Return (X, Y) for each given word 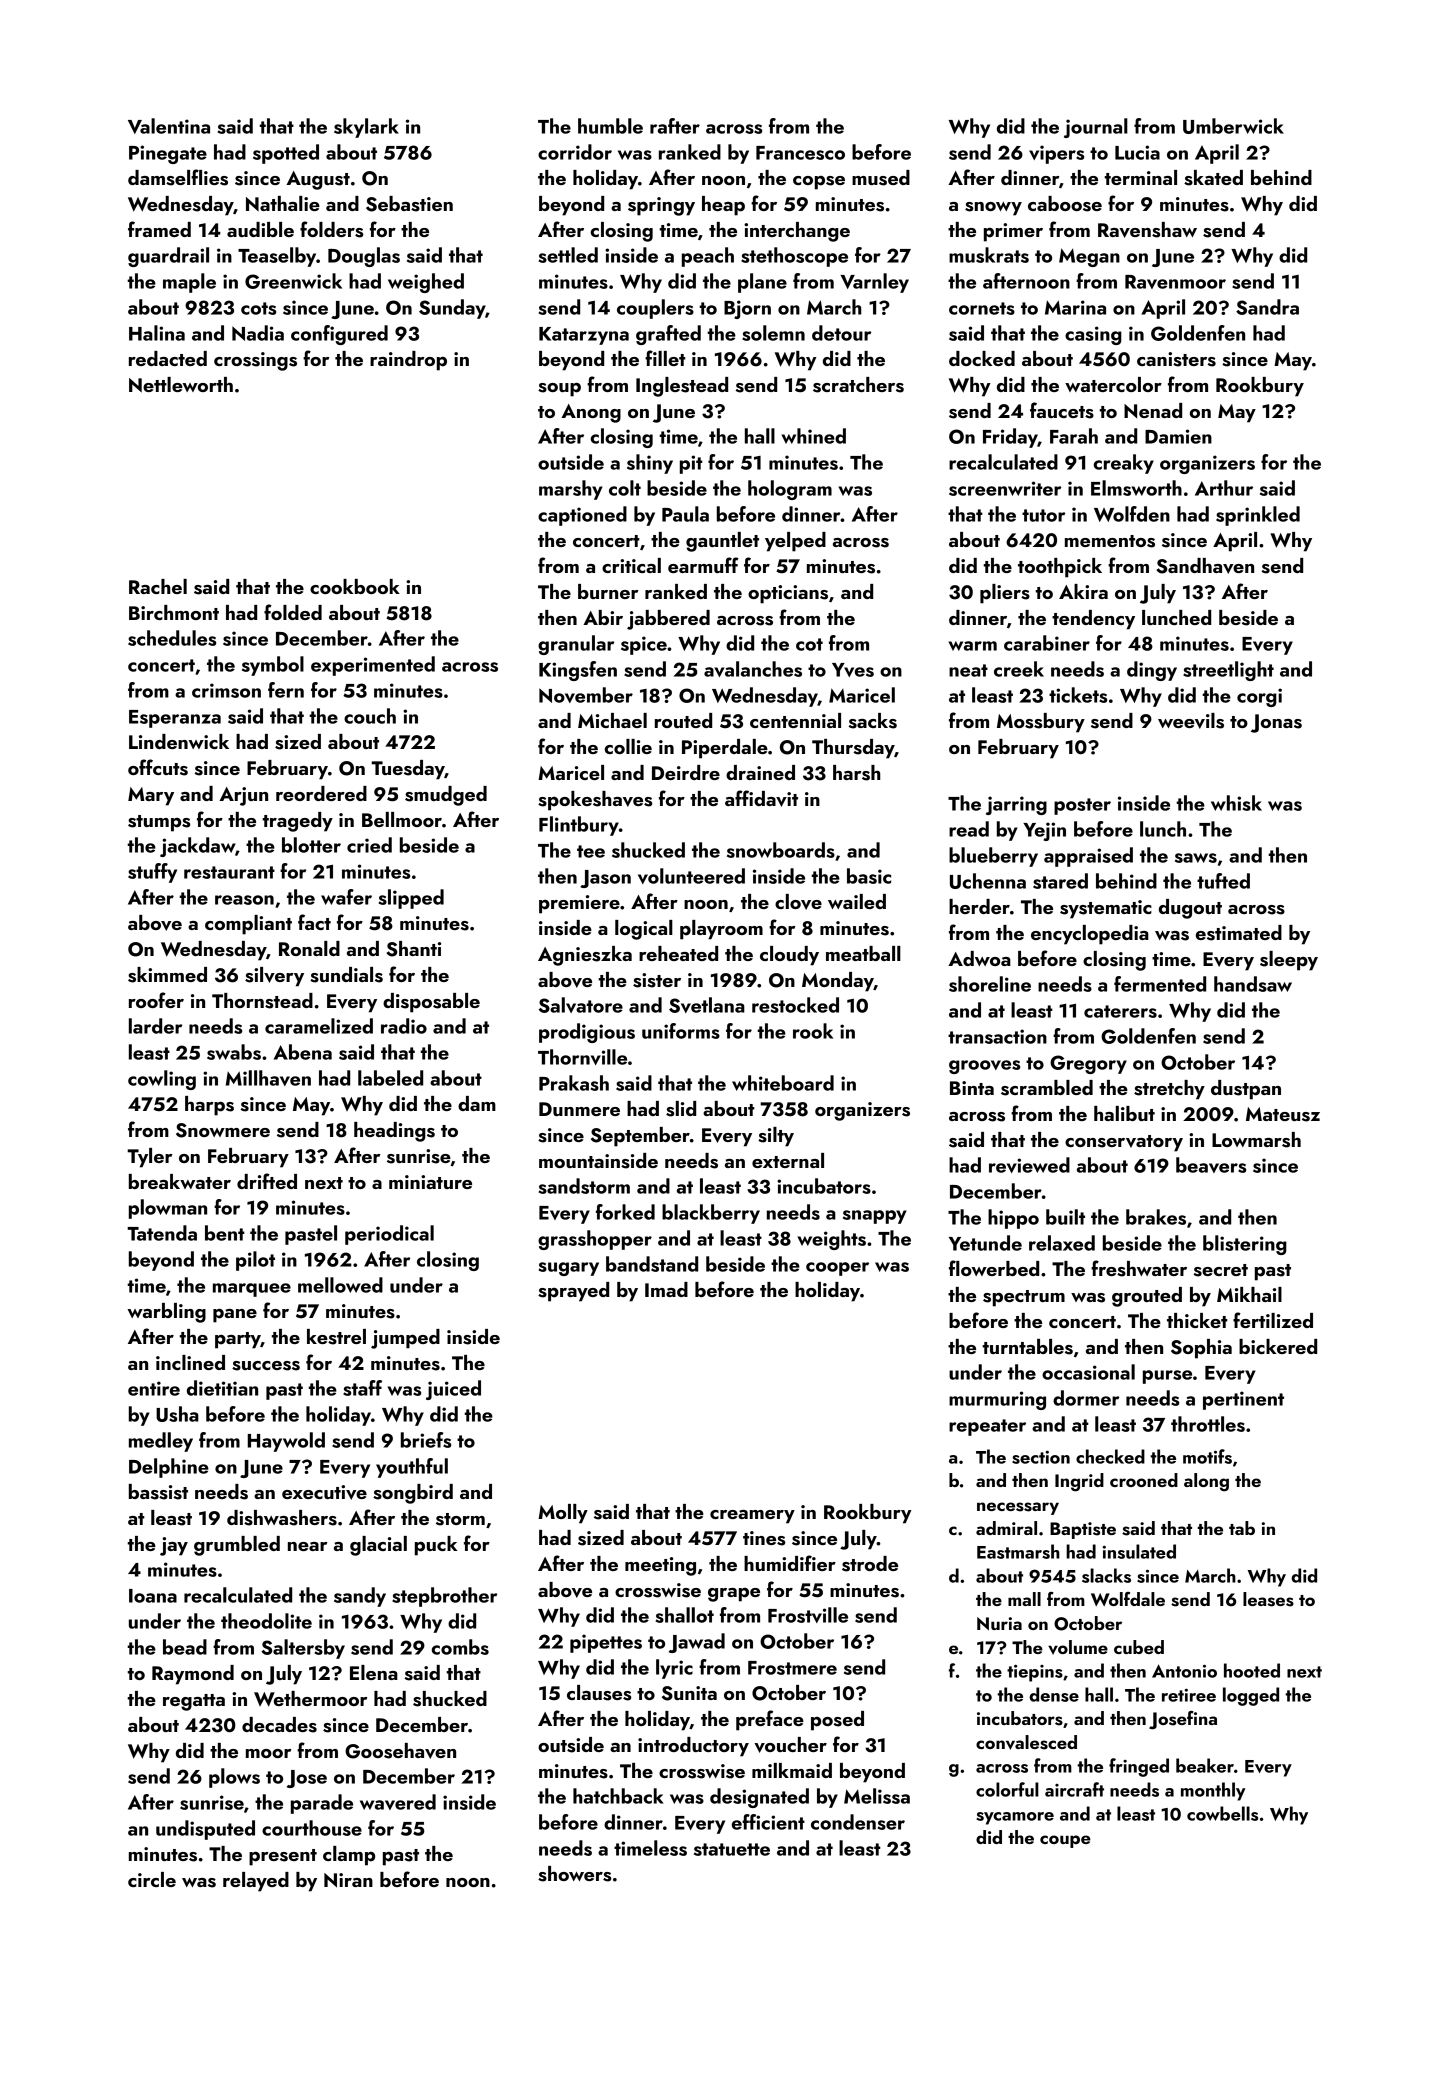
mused (881, 178)
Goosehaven (400, 1751)
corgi (1259, 697)
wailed (857, 901)
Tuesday (408, 770)
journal (1096, 128)
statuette (732, 1849)
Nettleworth (181, 385)
